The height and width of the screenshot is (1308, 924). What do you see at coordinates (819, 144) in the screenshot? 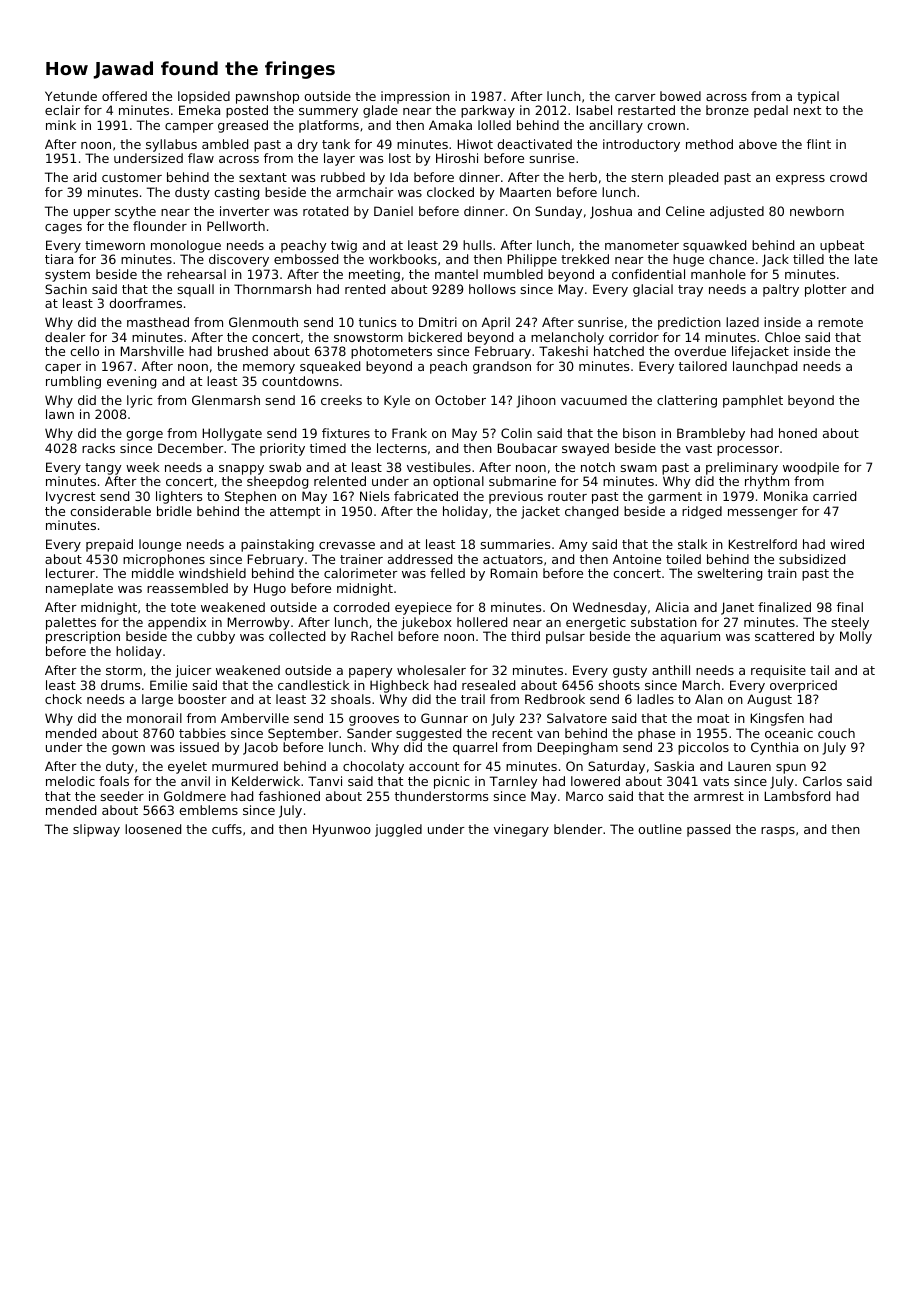
I see `flint` at bounding box center [819, 144].
